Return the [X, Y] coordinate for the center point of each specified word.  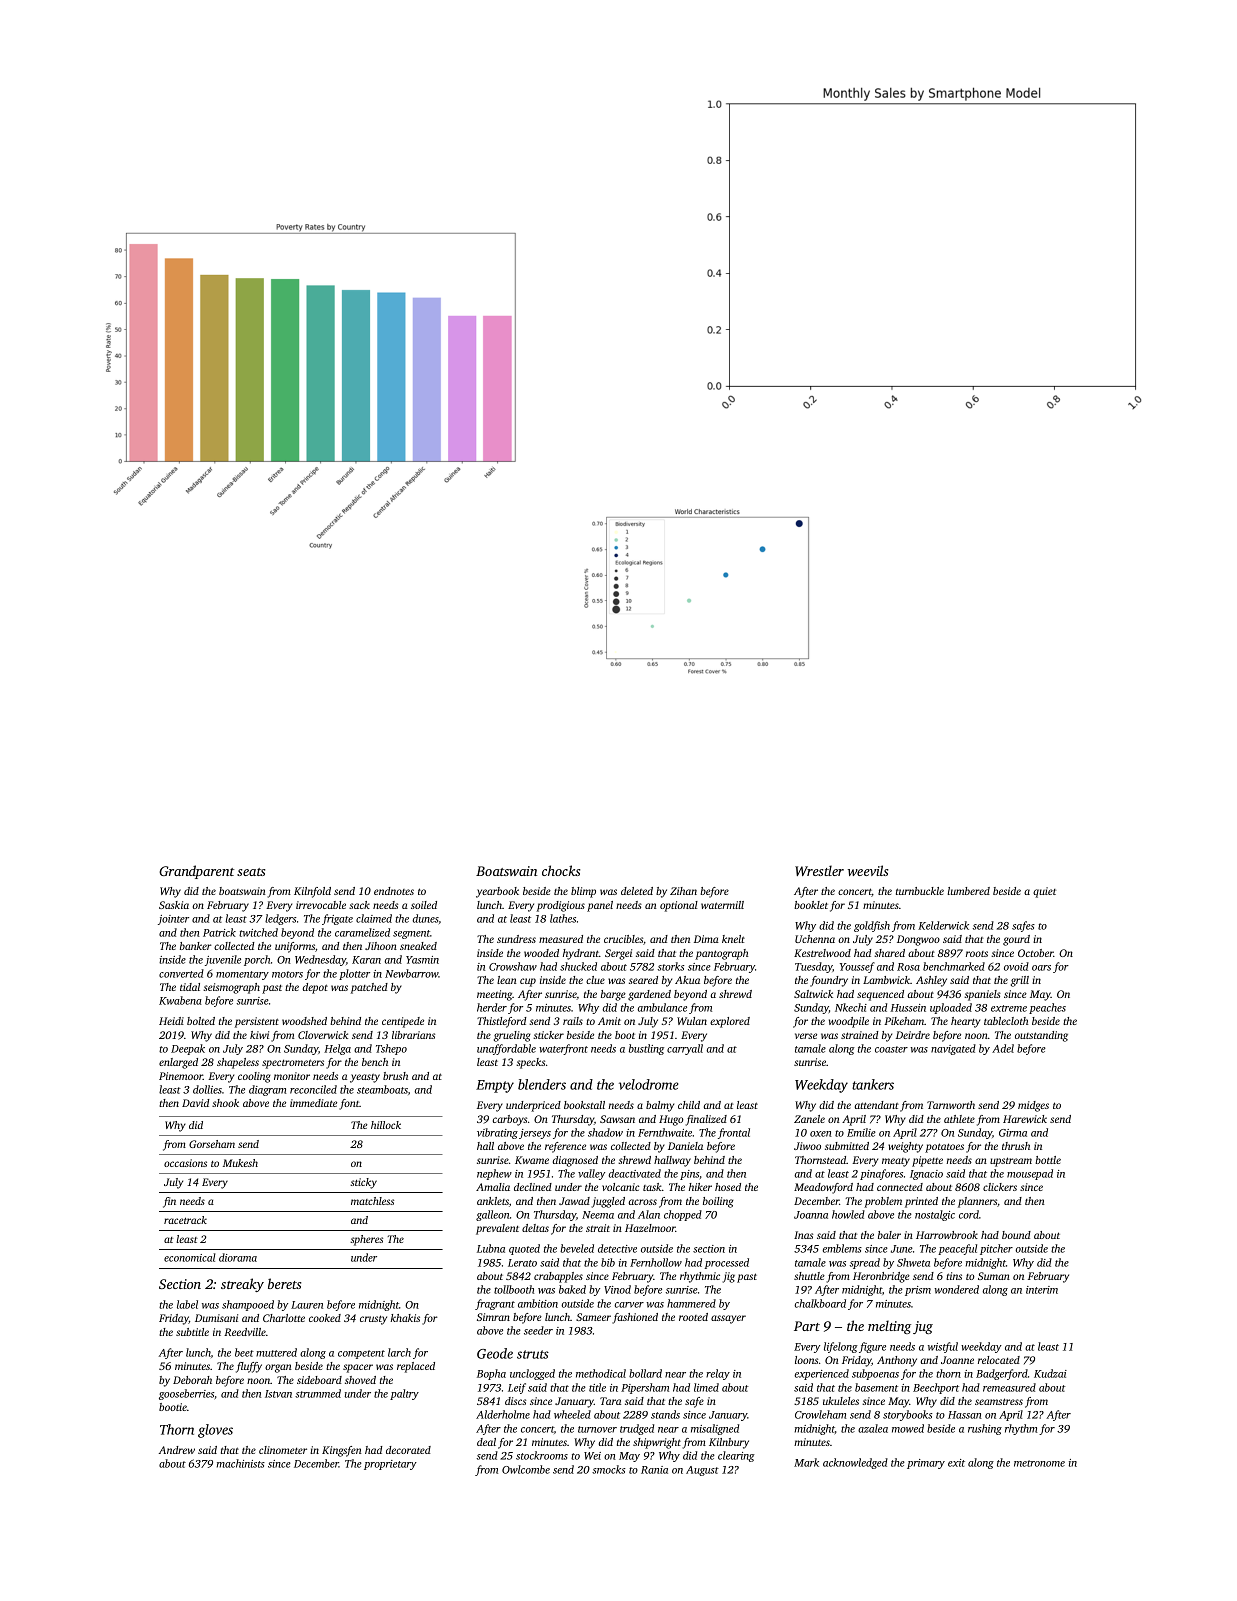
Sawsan [617, 1119]
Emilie [861, 1132]
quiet [1044, 892]
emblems [842, 1248]
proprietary [390, 1465]
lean [507, 980]
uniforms [295, 947]
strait [598, 1228]
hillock [386, 1125]
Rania [654, 1470]
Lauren [307, 1305]
